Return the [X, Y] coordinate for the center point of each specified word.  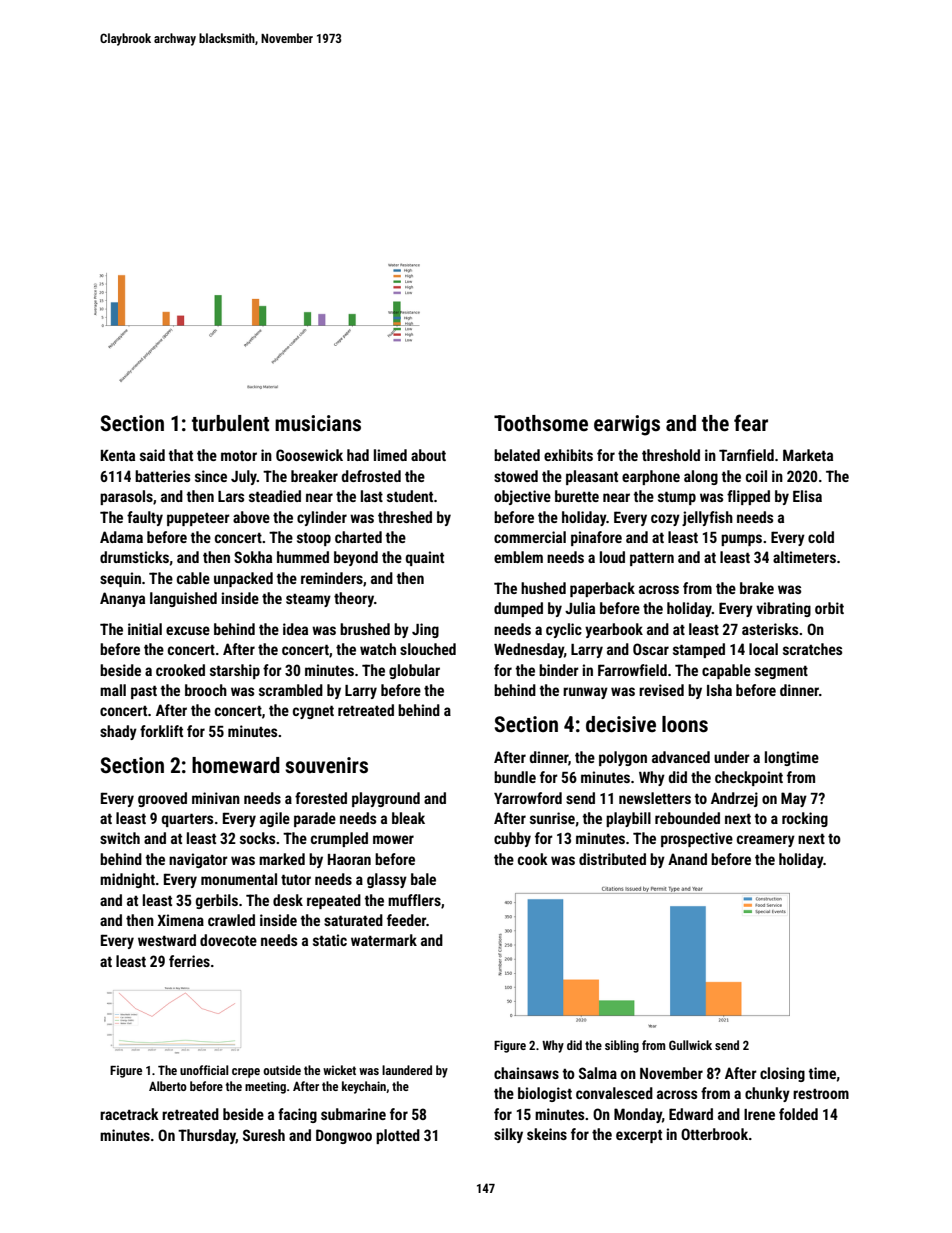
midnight [127, 880]
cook [533, 859]
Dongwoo [344, 1136]
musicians [318, 423]
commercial [530, 537]
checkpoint [749, 778]
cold [821, 537]
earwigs [627, 425]
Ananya [122, 599]
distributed [612, 859]
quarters [187, 820]
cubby [512, 839]
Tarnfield [746, 455]
